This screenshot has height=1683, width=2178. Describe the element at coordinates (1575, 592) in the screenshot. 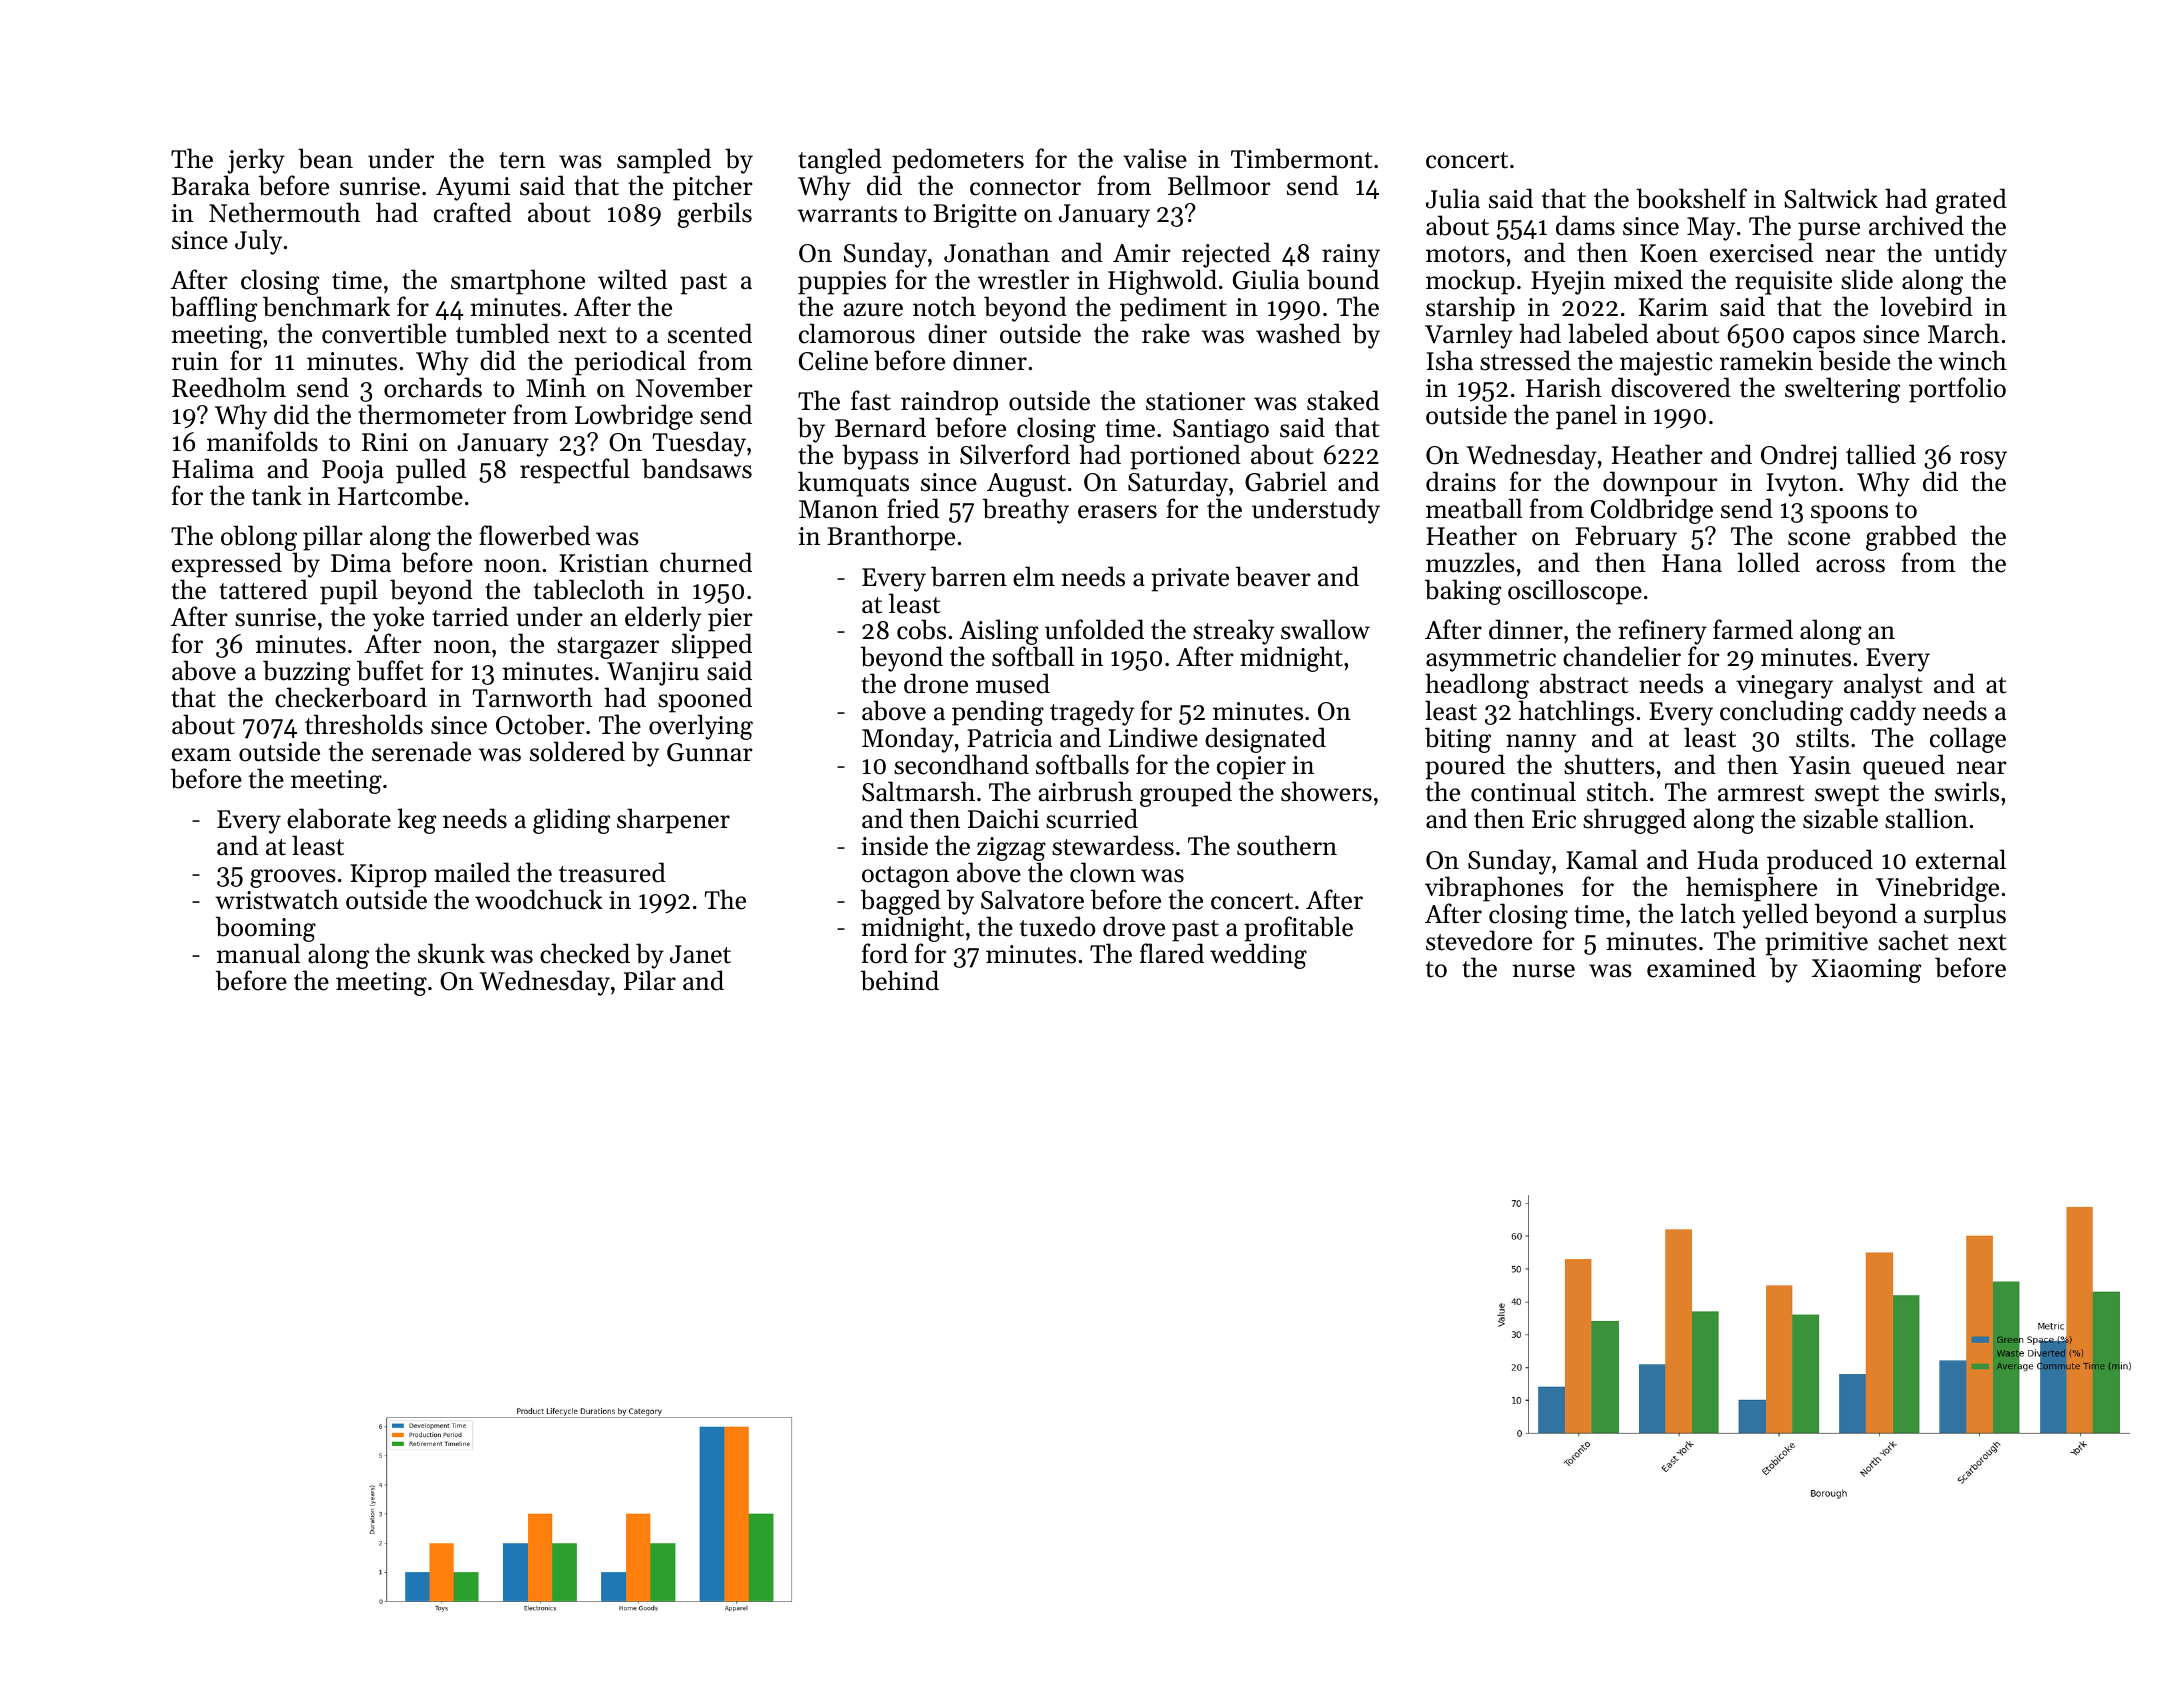

I see `oscilloscope` at that location.
